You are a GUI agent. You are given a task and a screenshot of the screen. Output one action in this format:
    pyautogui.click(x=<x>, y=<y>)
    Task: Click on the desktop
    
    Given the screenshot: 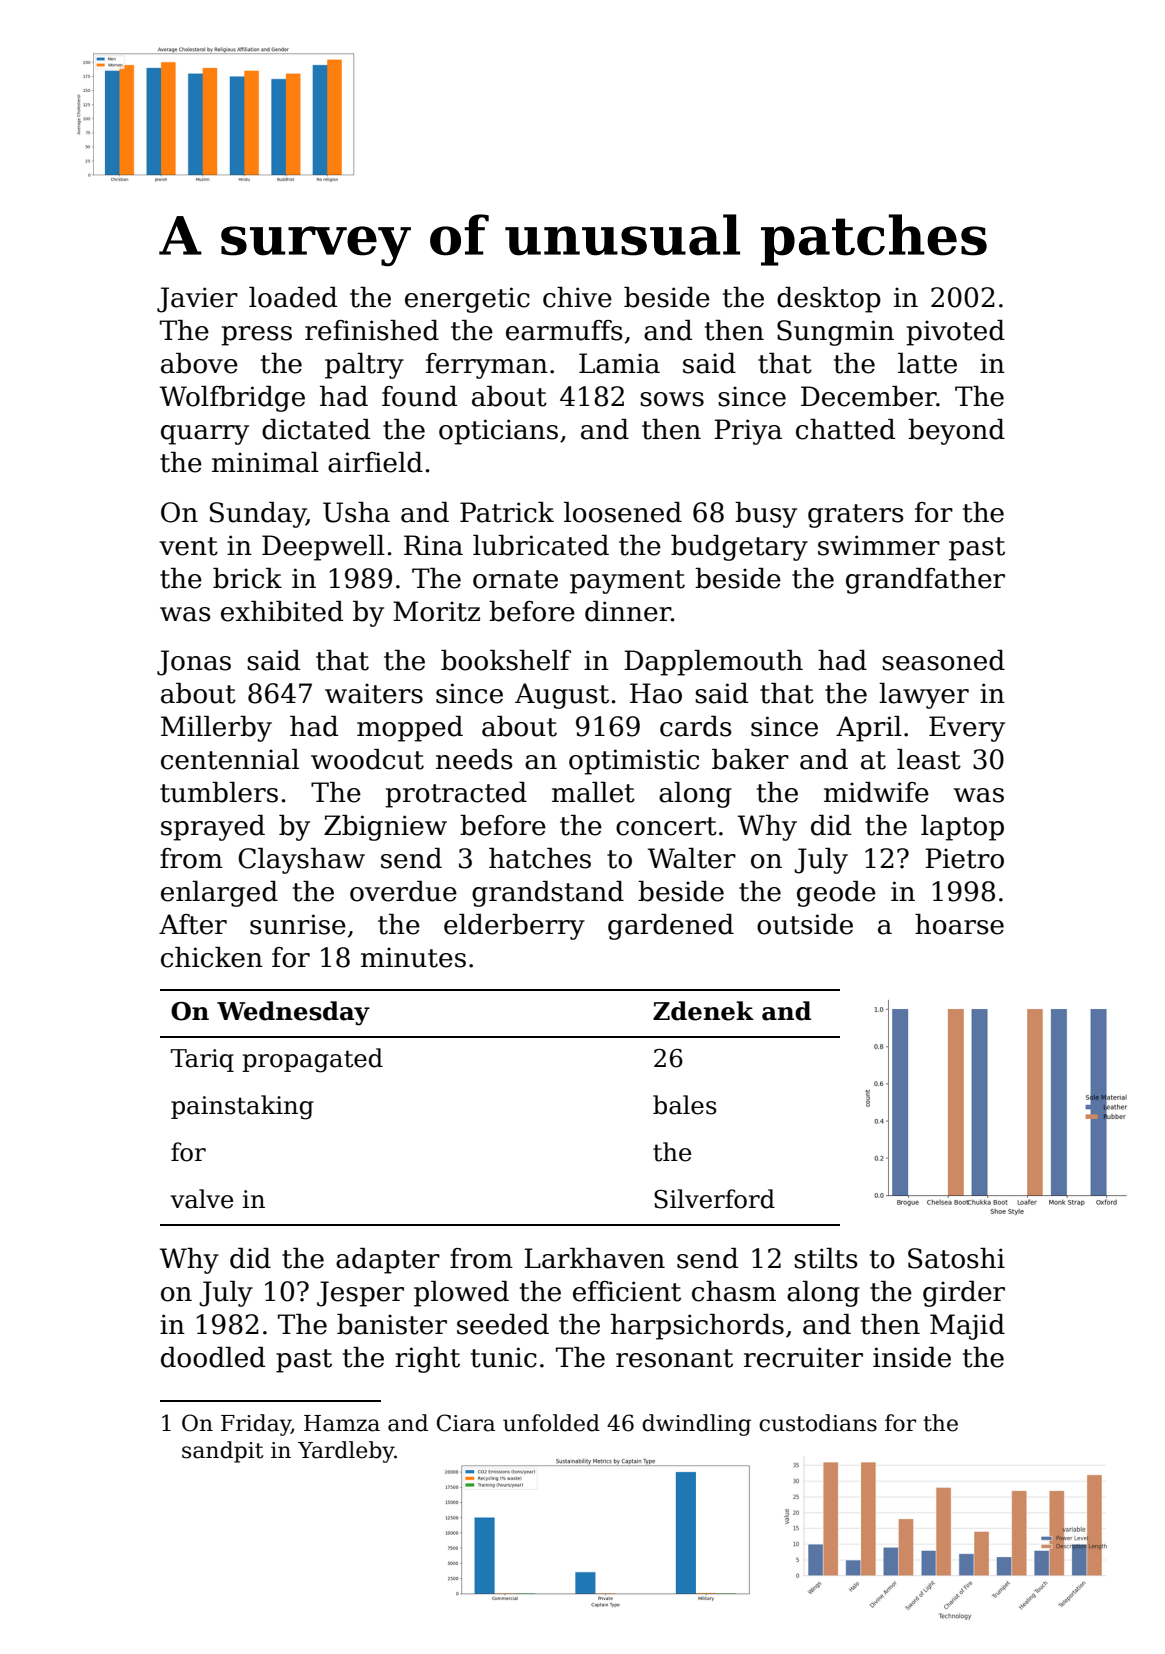 What is the action you would take?
    pyautogui.click(x=829, y=300)
